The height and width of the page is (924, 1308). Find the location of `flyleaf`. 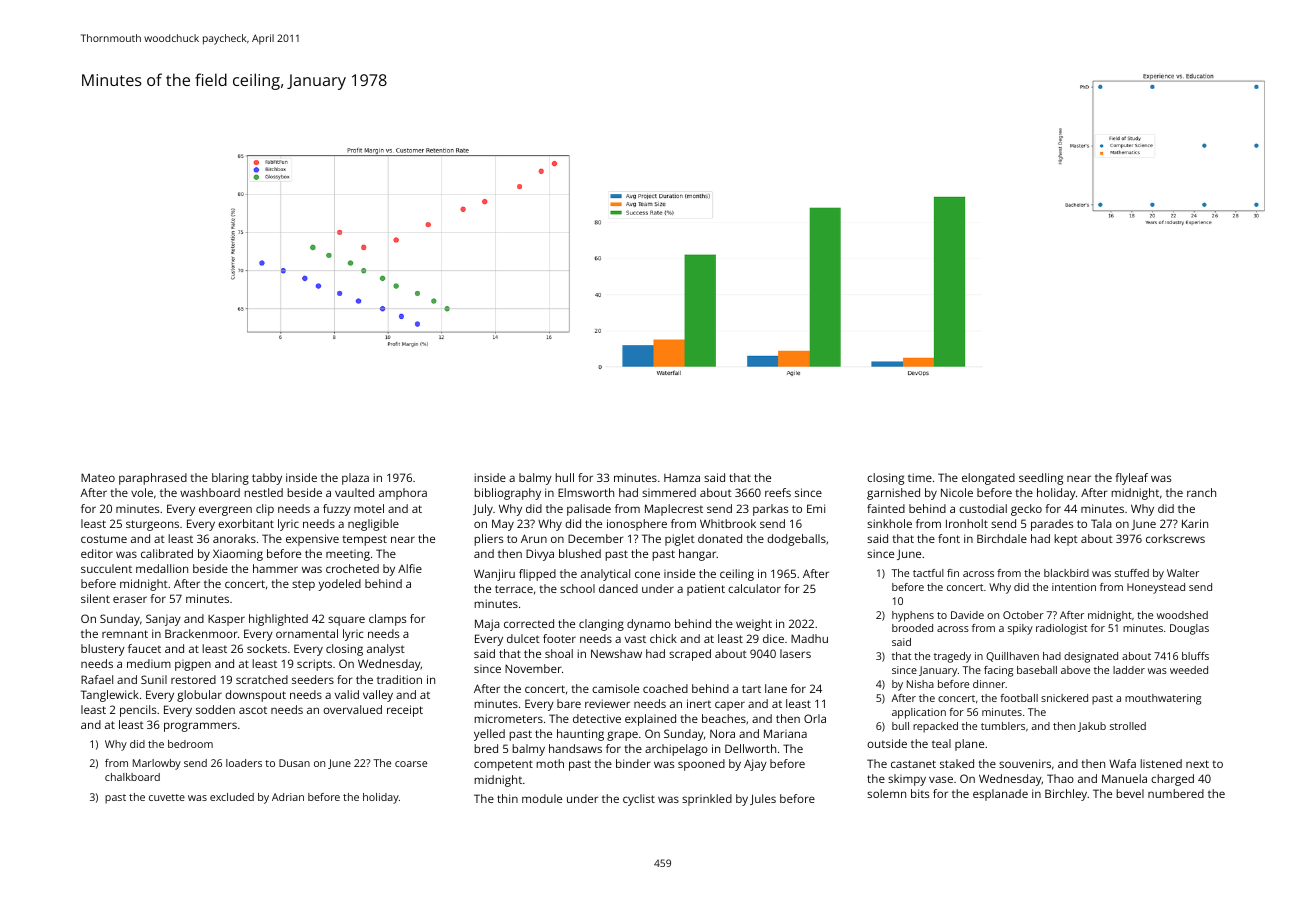

flyleaf is located at coordinates (1131, 479).
